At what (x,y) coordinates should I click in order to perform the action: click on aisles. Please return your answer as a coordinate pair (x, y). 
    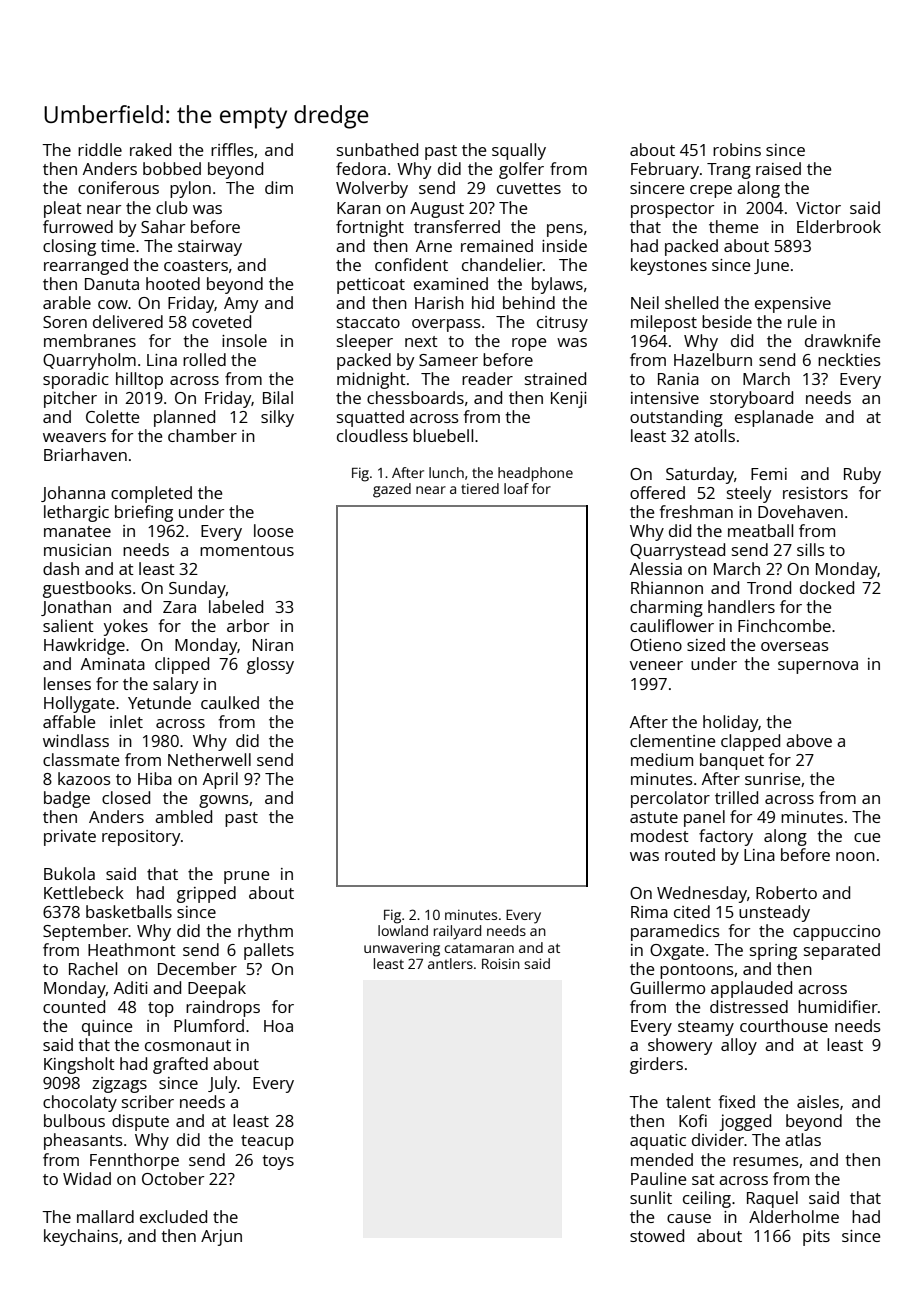
    Looking at the image, I should click on (818, 1101).
